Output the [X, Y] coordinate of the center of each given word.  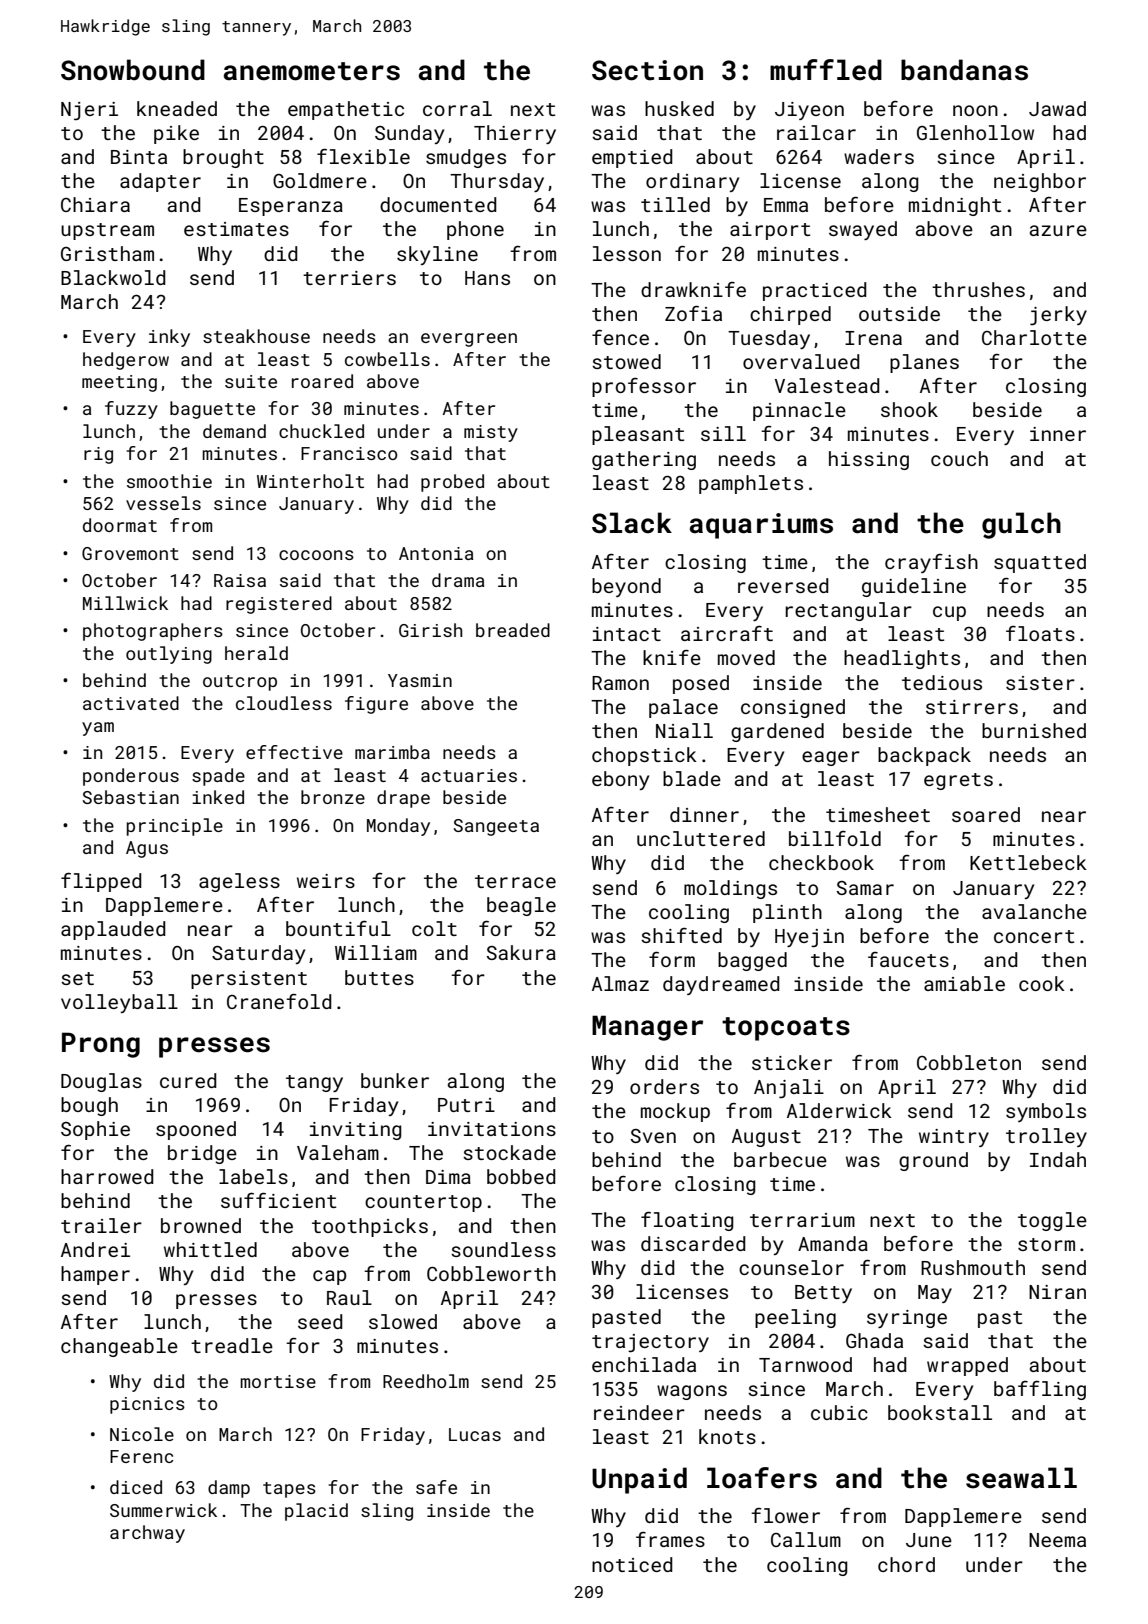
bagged [752, 961]
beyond [626, 587]
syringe [907, 1319]
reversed [783, 585]
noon [975, 110]
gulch [1021, 525]
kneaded [177, 108]
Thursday [497, 182]
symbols [1046, 1112]
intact [627, 634]
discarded [693, 1243]
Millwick [125, 603]
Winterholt [310, 481]
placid [316, 1512]
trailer [101, 1225]
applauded [113, 930]
